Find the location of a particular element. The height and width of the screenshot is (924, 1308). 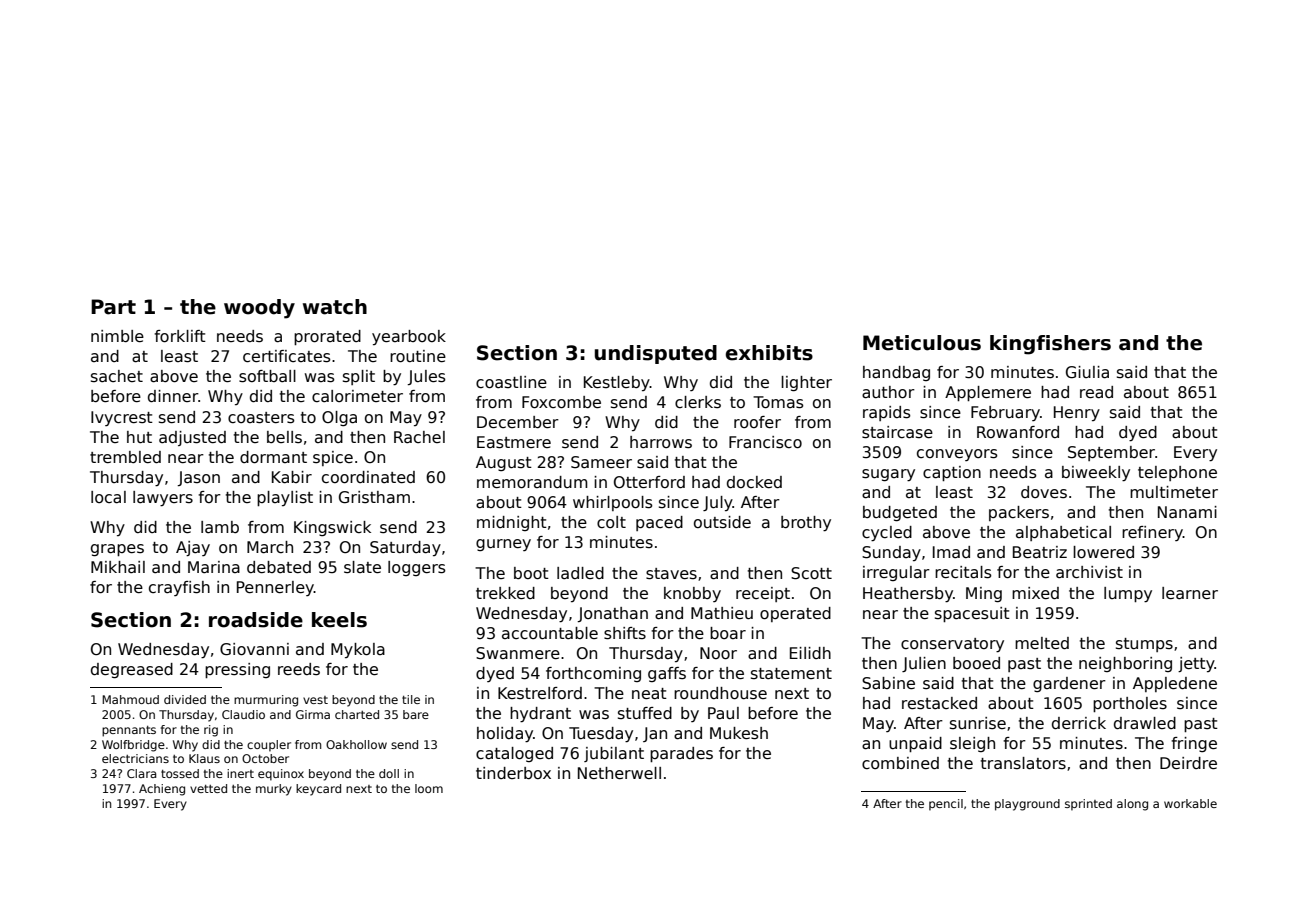

dinner is located at coordinates (173, 396).
